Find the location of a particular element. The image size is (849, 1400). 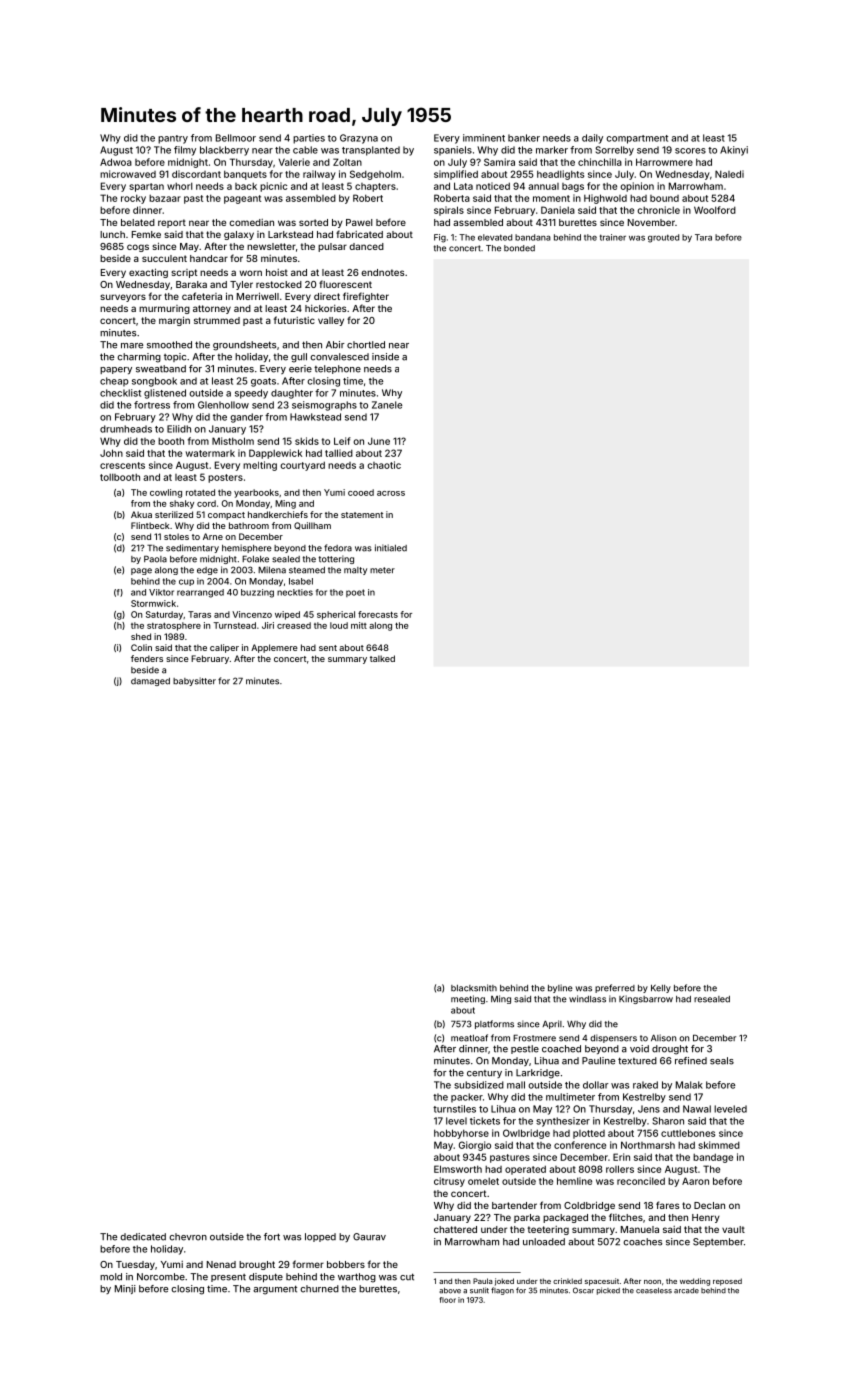

Zanele is located at coordinates (387, 405).
